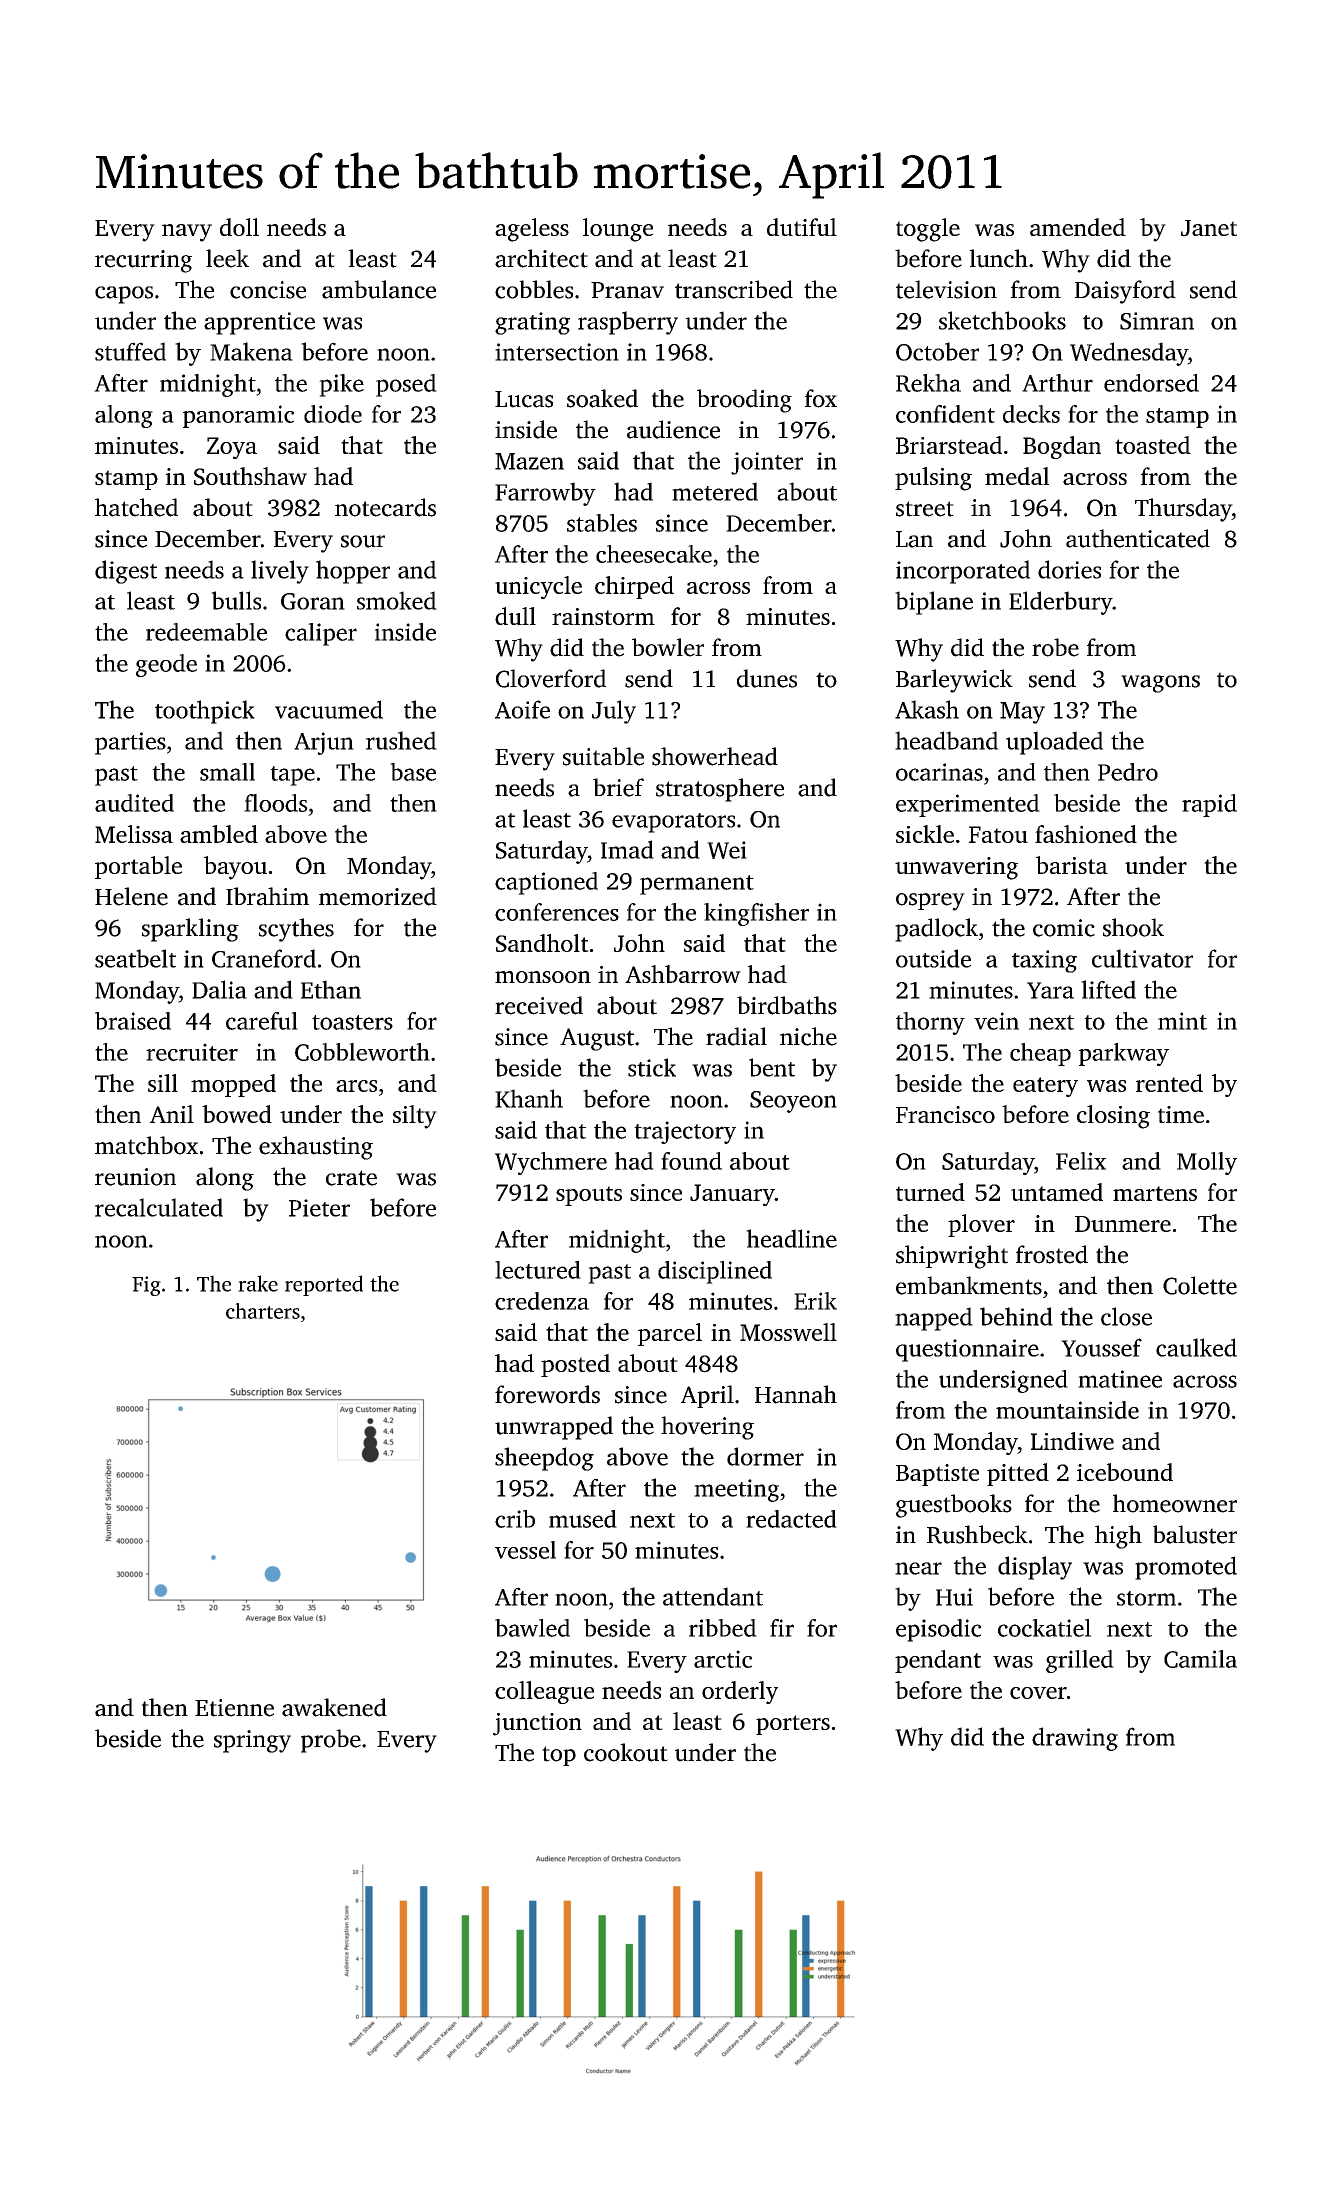 The image size is (1332, 2194). Describe the element at coordinates (1133, 927) in the page. I see `shook` at that location.
